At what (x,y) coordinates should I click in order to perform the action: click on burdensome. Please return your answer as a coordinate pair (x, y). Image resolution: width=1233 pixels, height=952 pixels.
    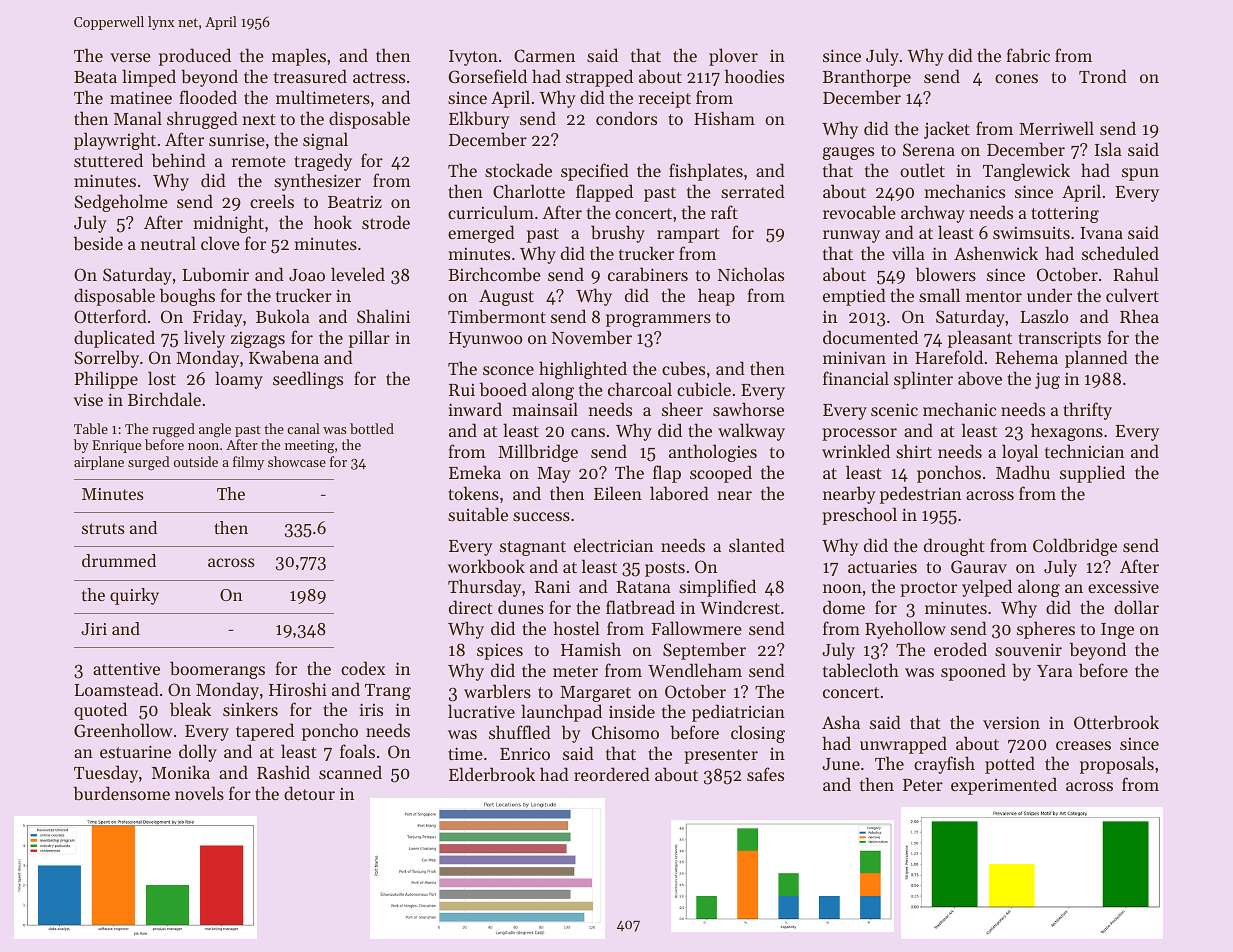
    Looking at the image, I should click on (122, 793).
